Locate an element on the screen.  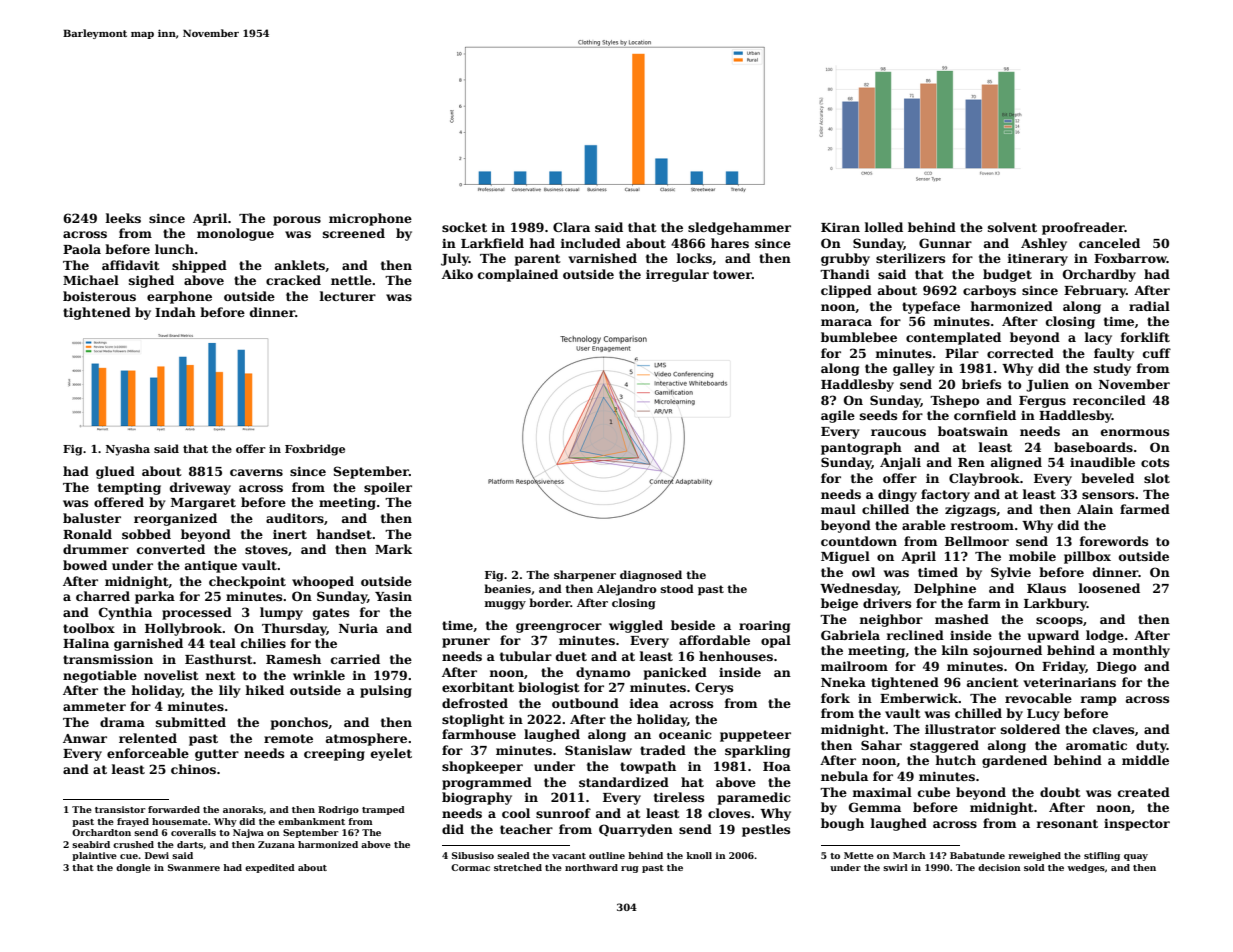
boatswain is located at coordinates (973, 431).
